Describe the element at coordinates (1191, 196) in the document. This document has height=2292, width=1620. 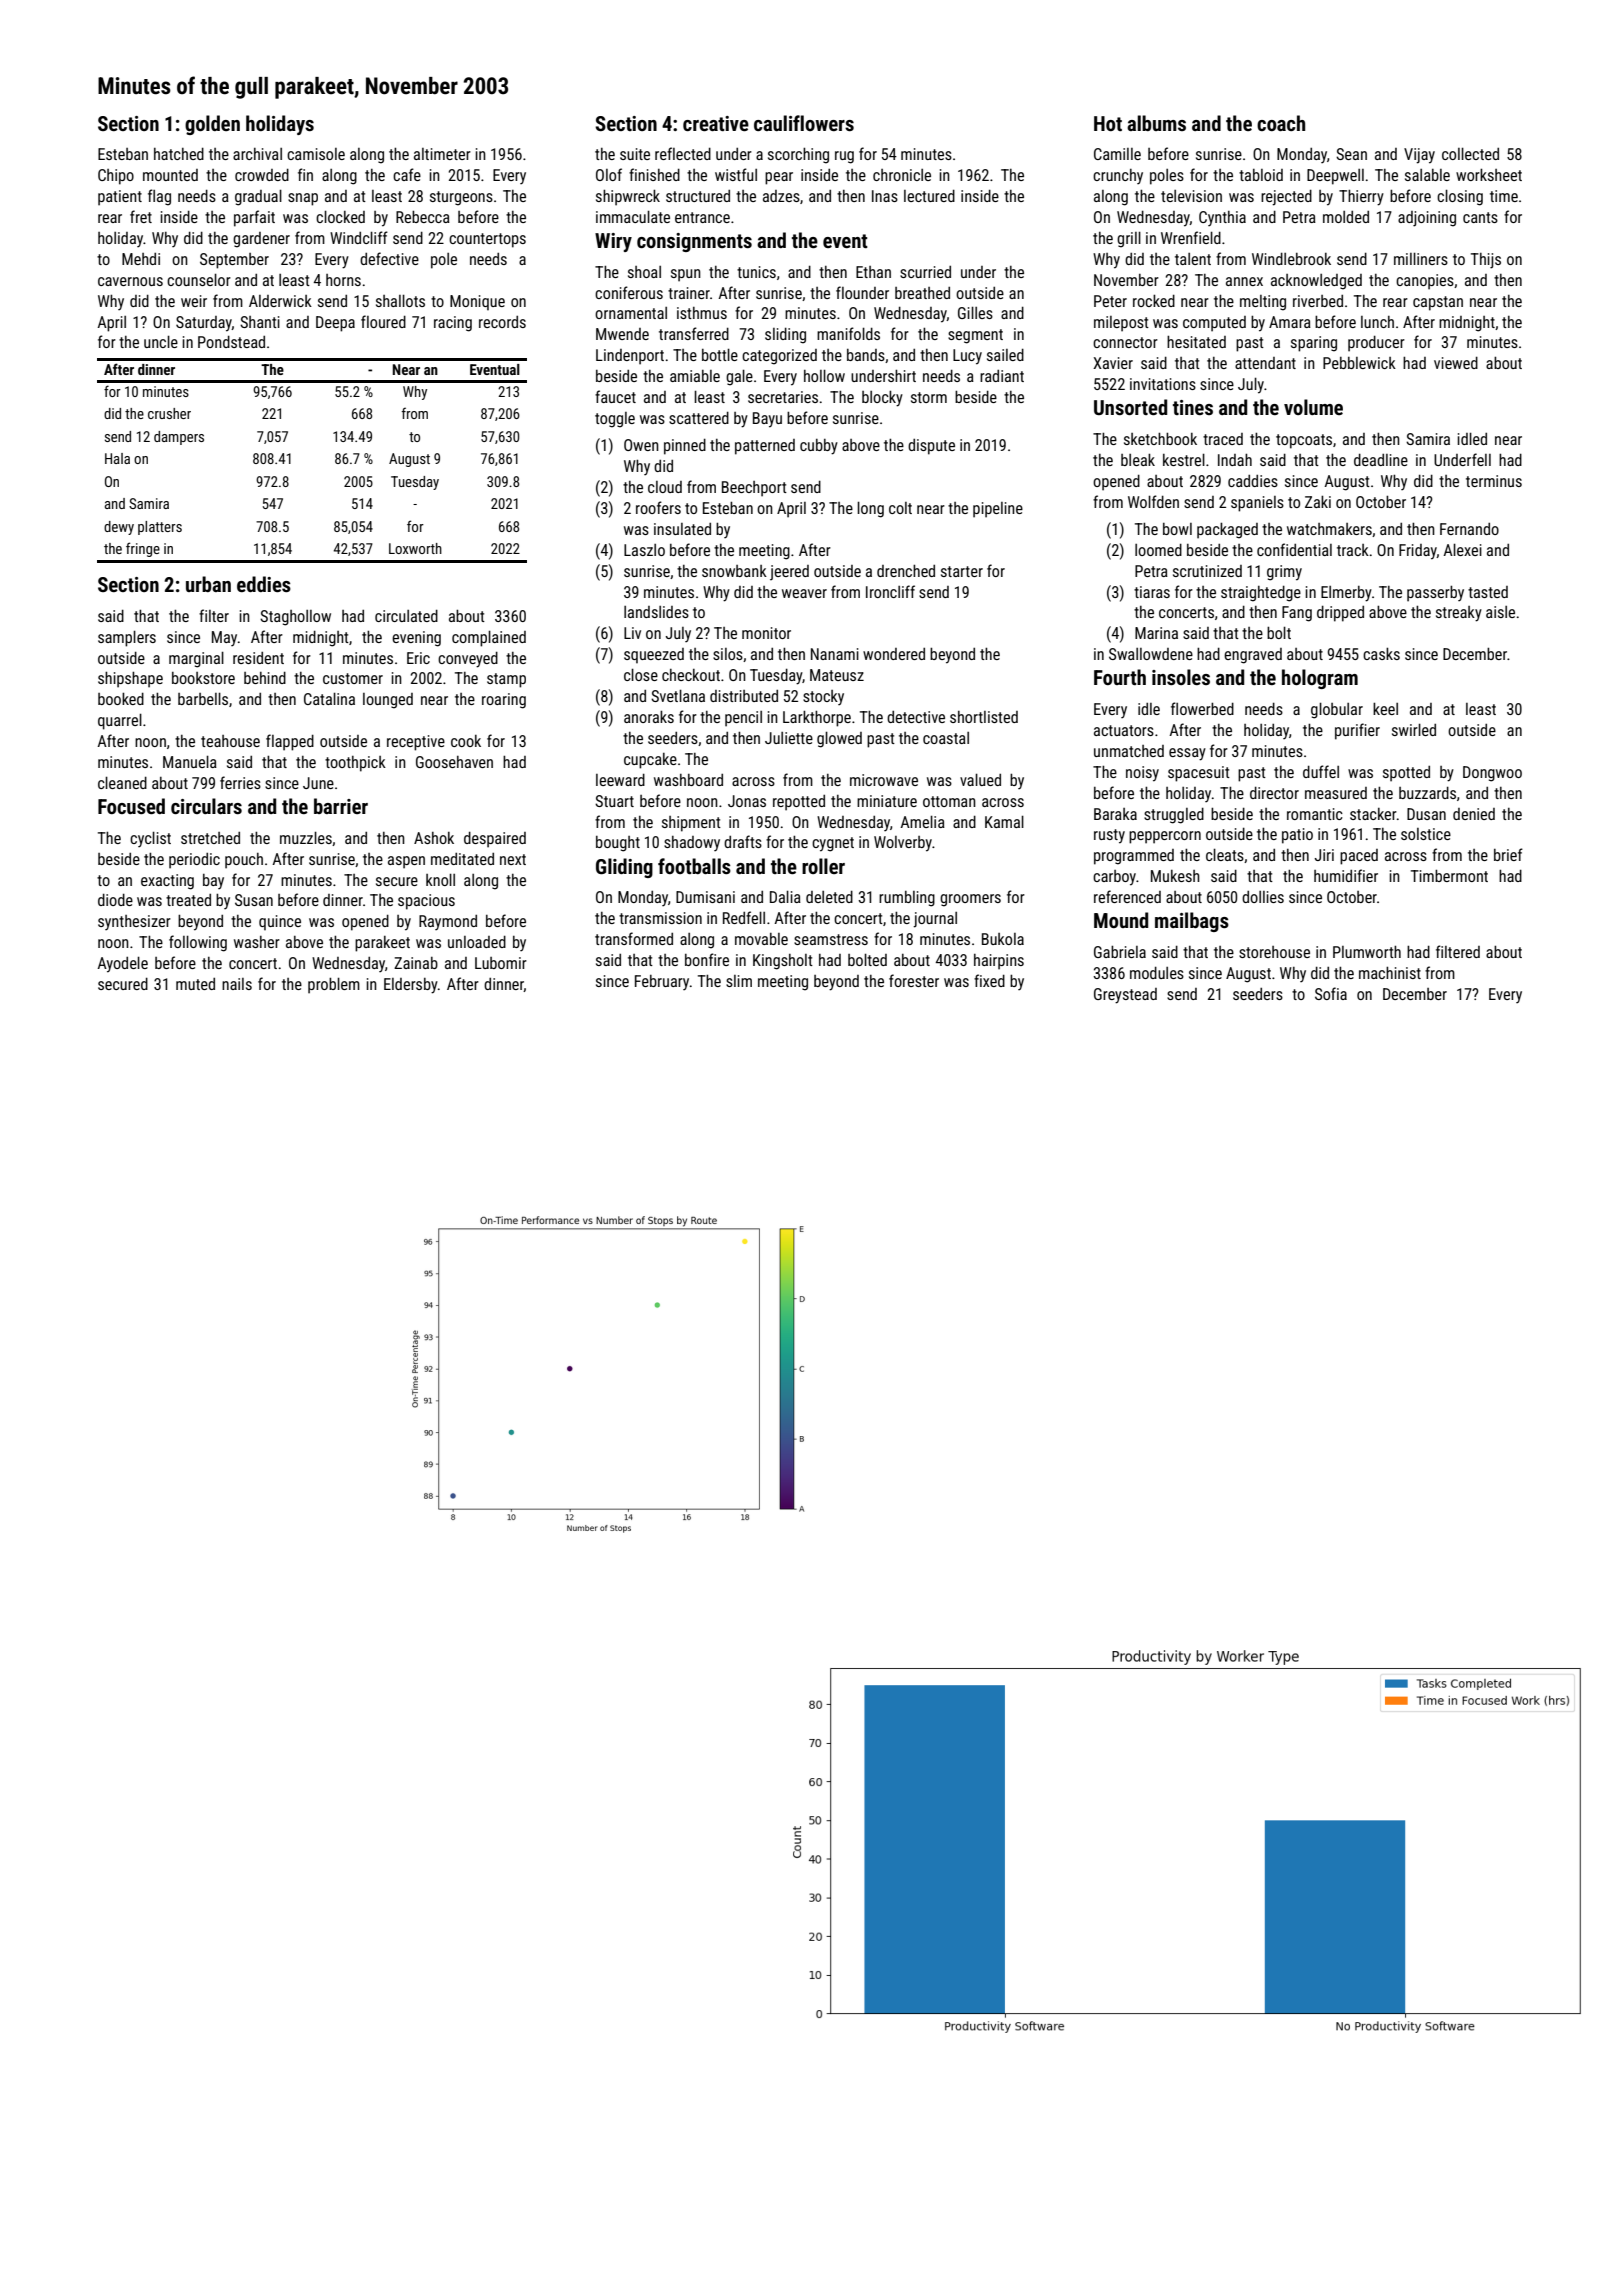
I see `television` at that location.
